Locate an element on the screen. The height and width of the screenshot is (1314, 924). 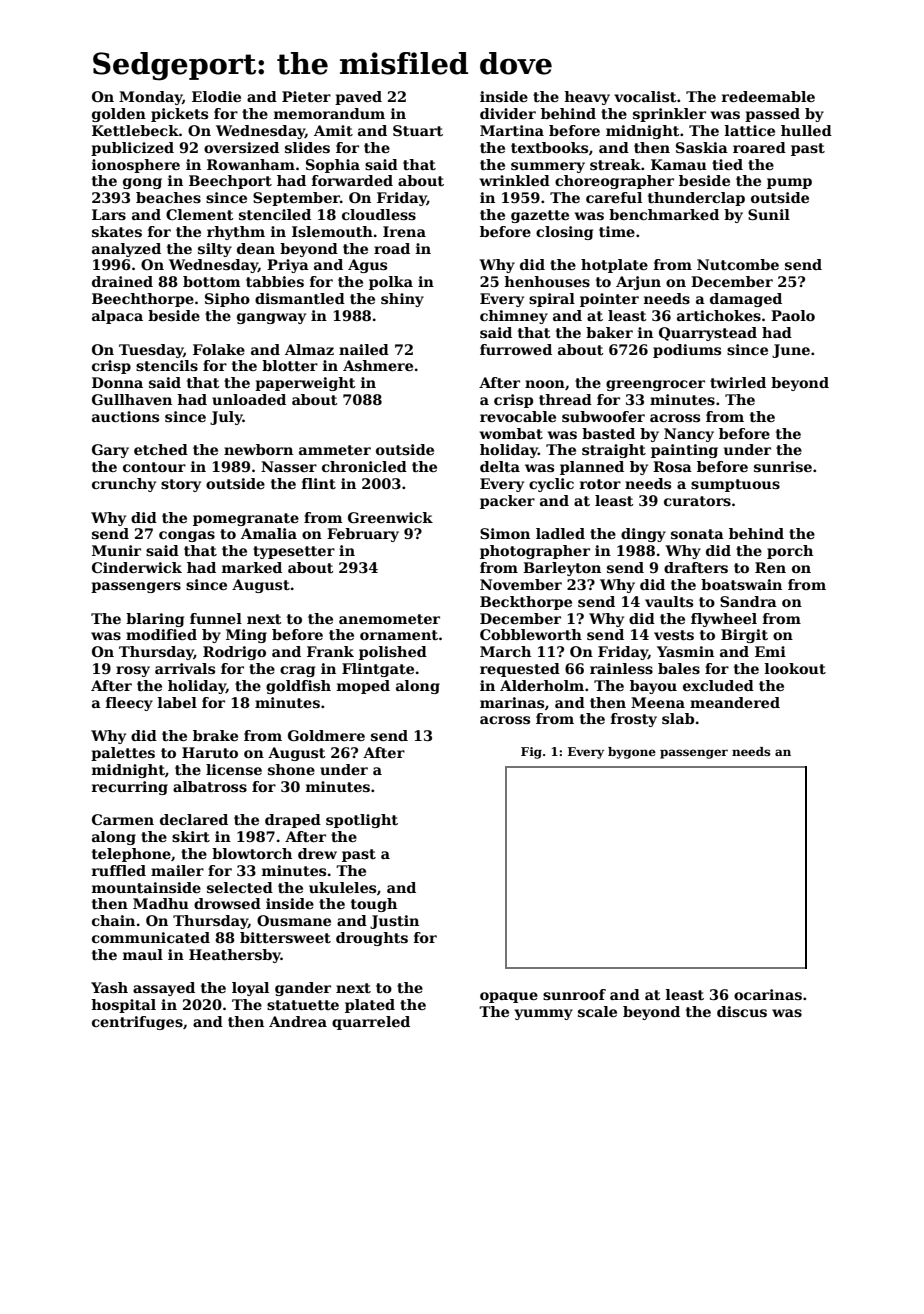
pump is located at coordinates (789, 183).
